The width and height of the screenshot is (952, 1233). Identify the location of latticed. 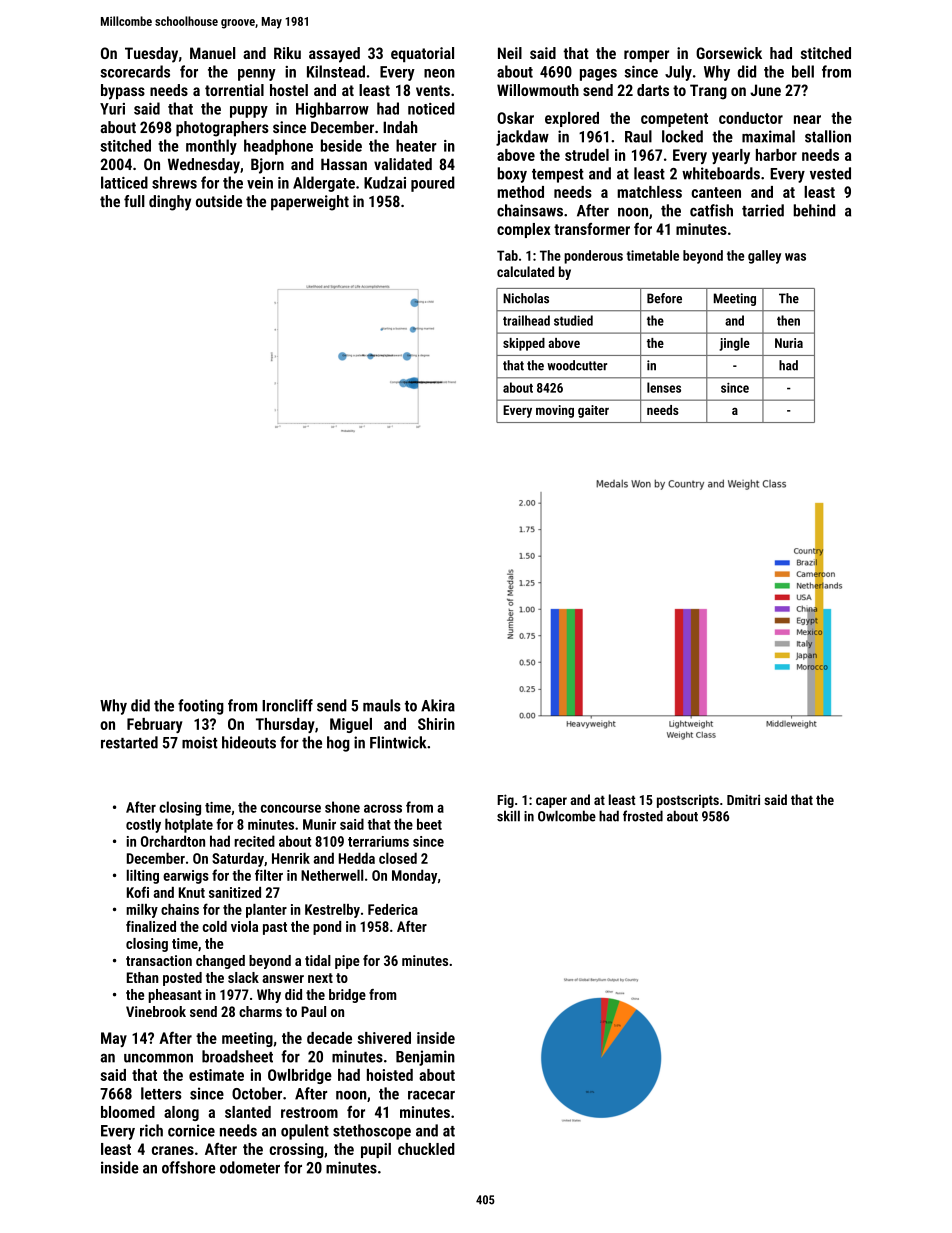
(124, 182).
